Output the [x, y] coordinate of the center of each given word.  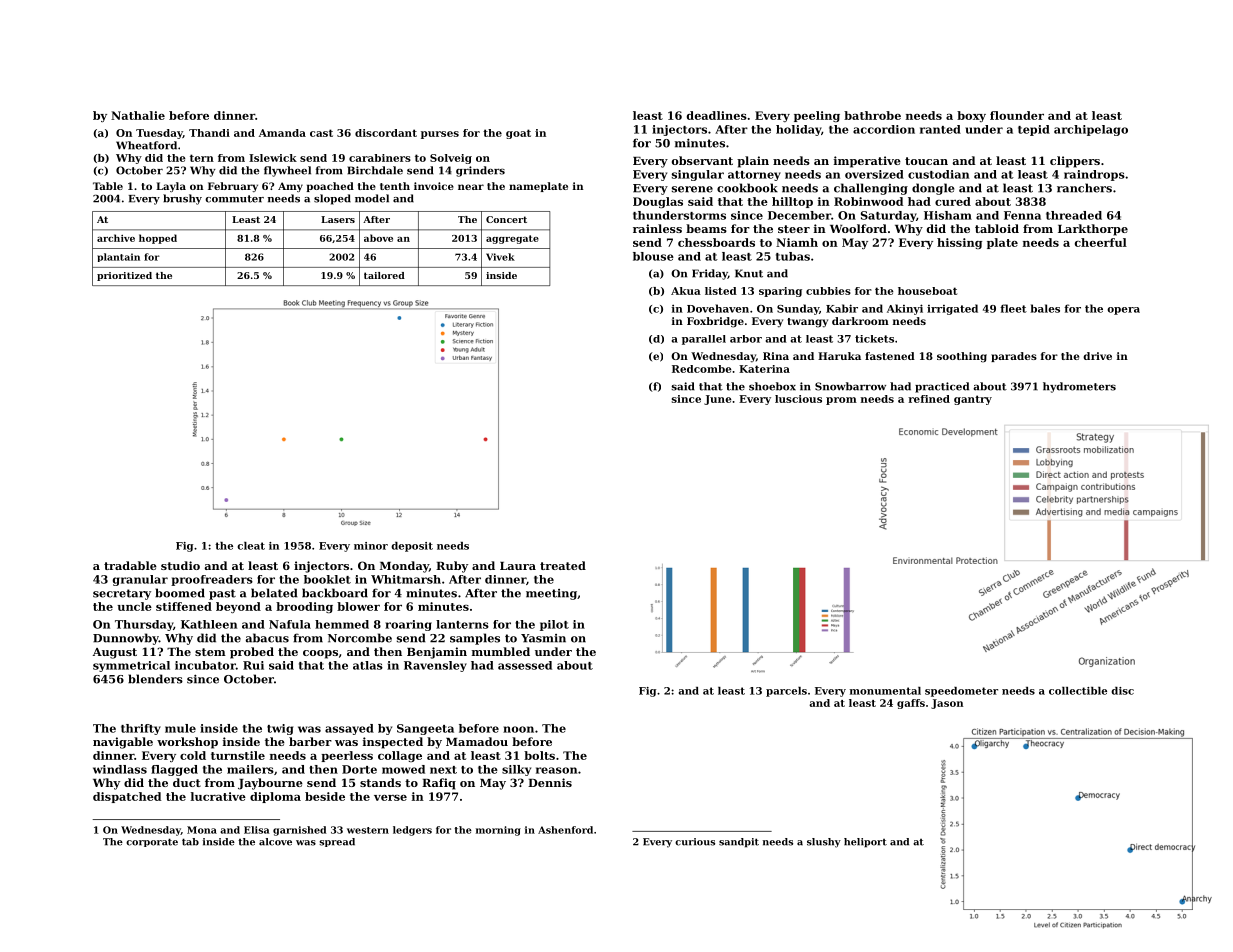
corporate [152, 842]
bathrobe [872, 115]
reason [556, 770]
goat [518, 134]
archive [116, 238]
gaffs [911, 704]
